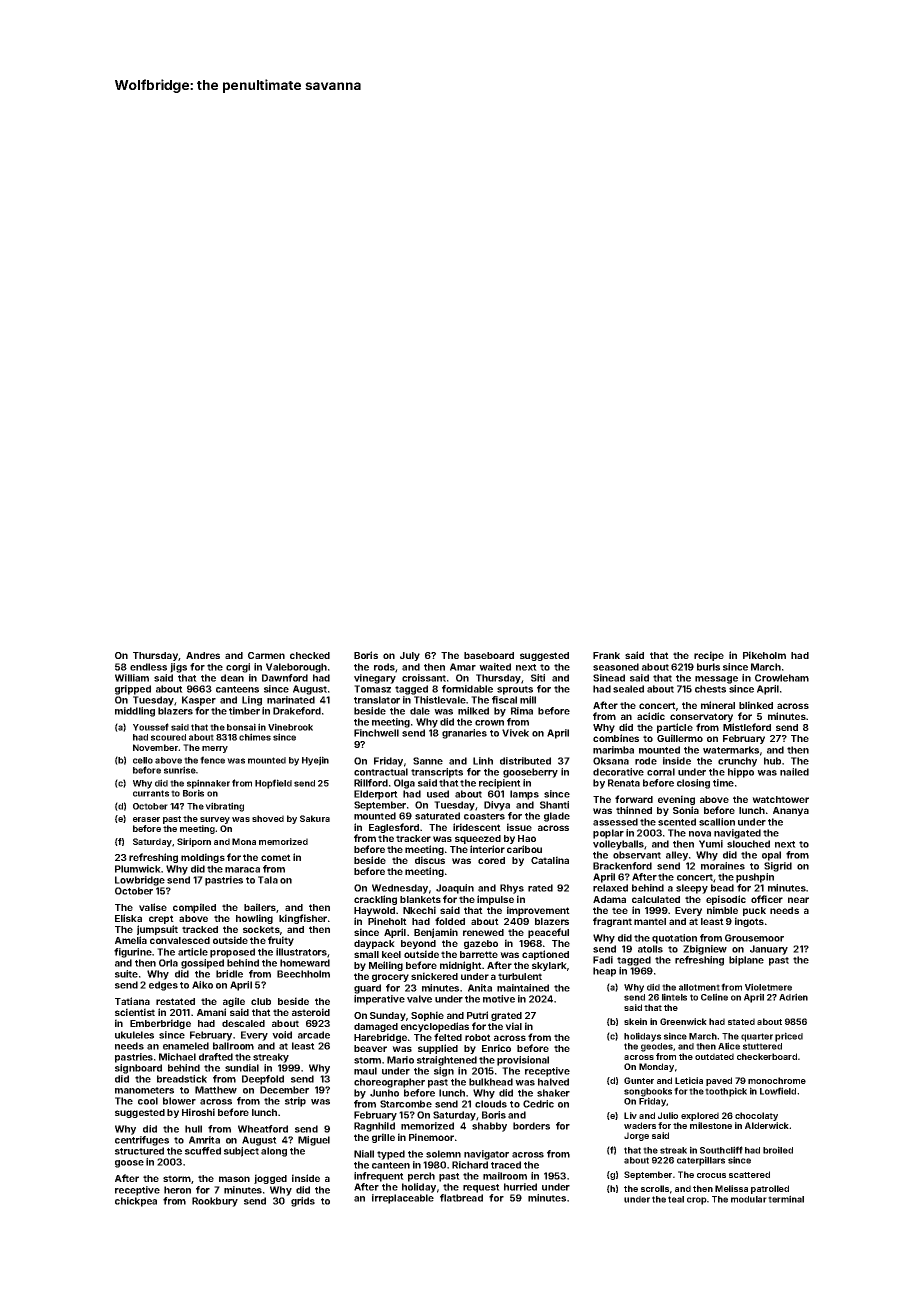  I want to click on Valeborough, so click(296, 668).
